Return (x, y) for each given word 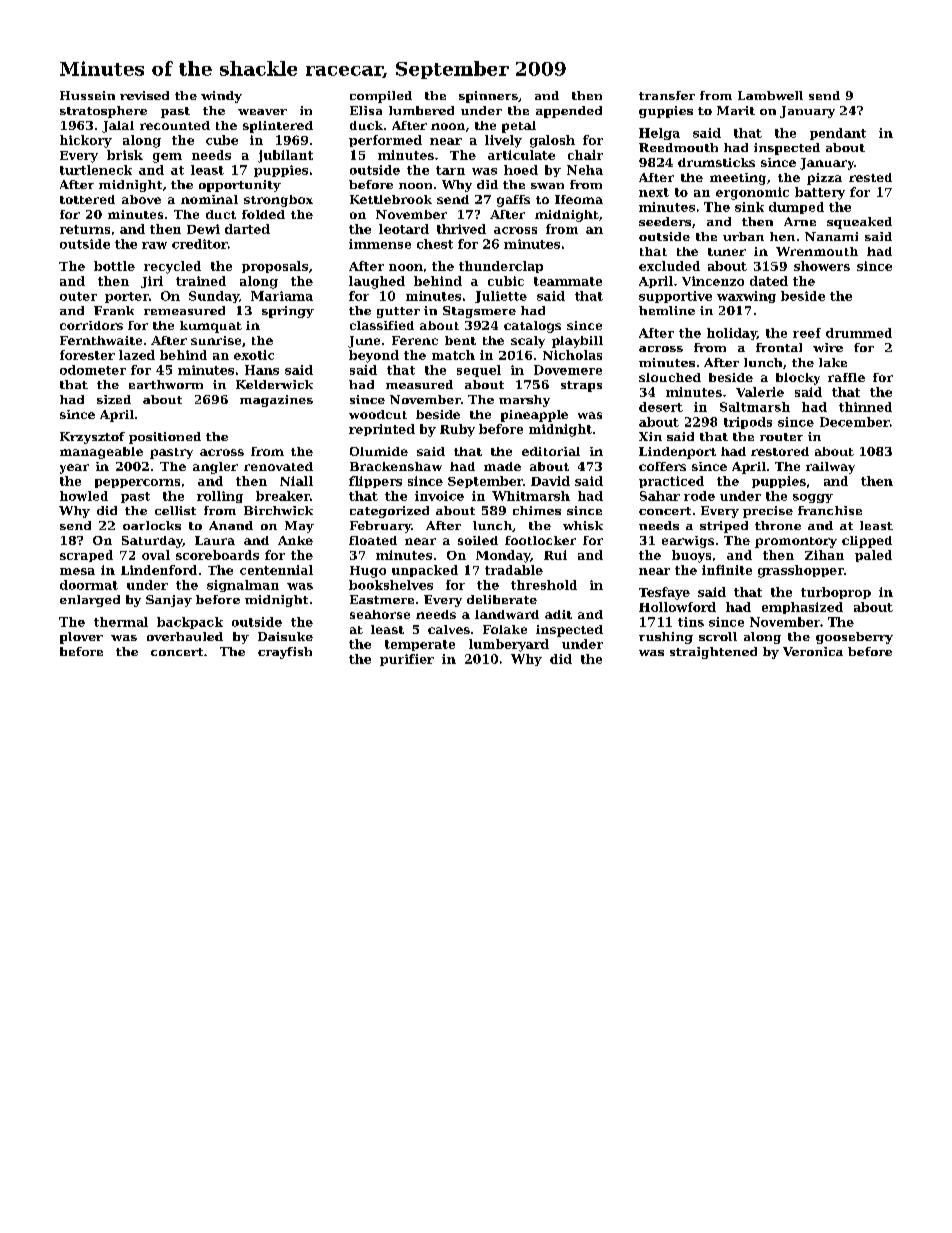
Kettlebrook (391, 199)
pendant (838, 134)
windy (221, 97)
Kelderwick (274, 384)
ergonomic (752, 193)
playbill (577, 342)
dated (769, 281)
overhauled (185, 636)
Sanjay (169, 601)
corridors (91, 325)
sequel (479, 371)
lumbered (421, 110)
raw (154, 245)
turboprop (836, 593)
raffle (846, 377)
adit (558, 614)
